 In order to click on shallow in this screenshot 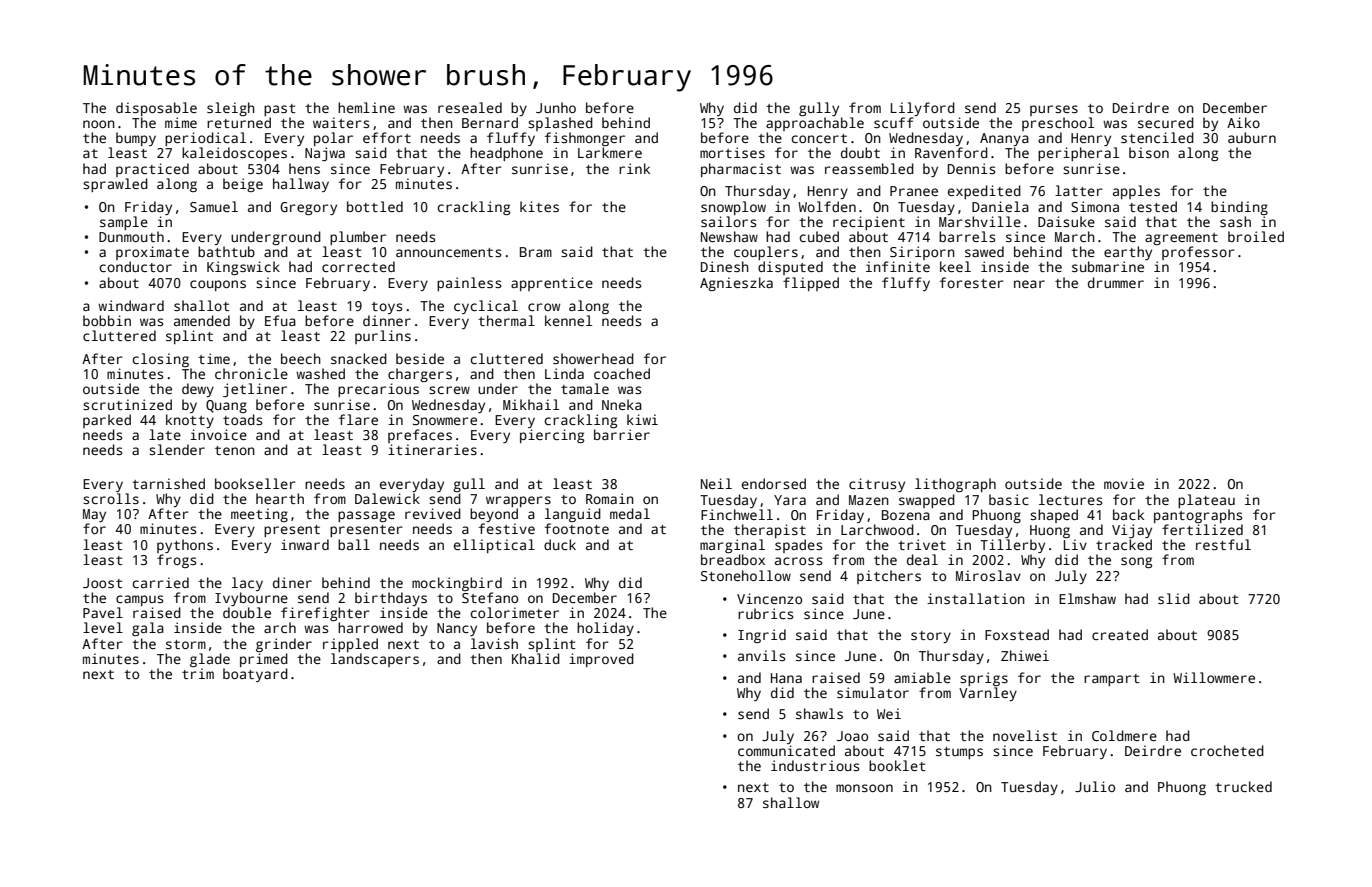, I will do `click(791, 802)`.
